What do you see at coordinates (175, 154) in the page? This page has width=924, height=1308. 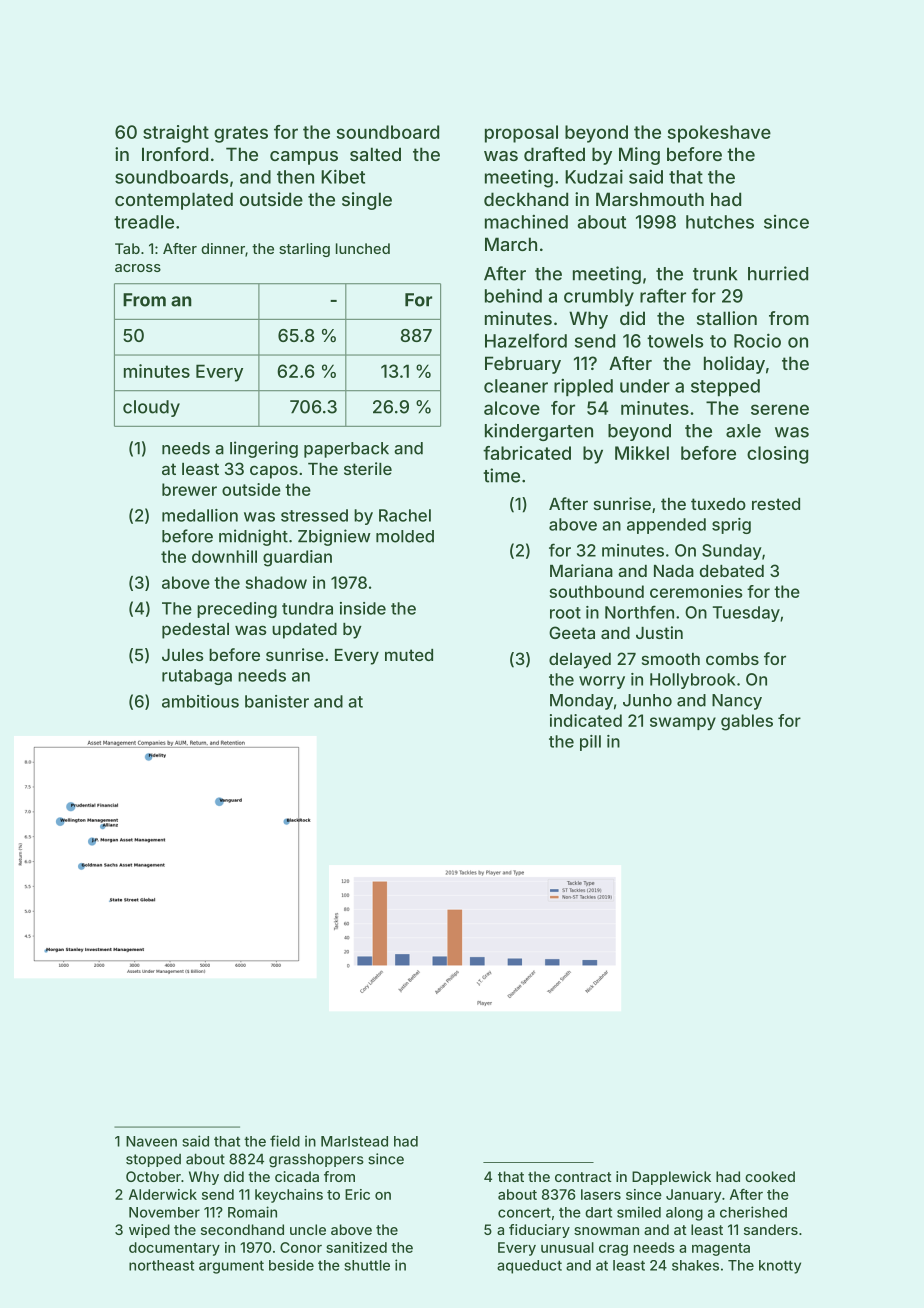 I see `Ironford` at bounding box center [175, 154].
